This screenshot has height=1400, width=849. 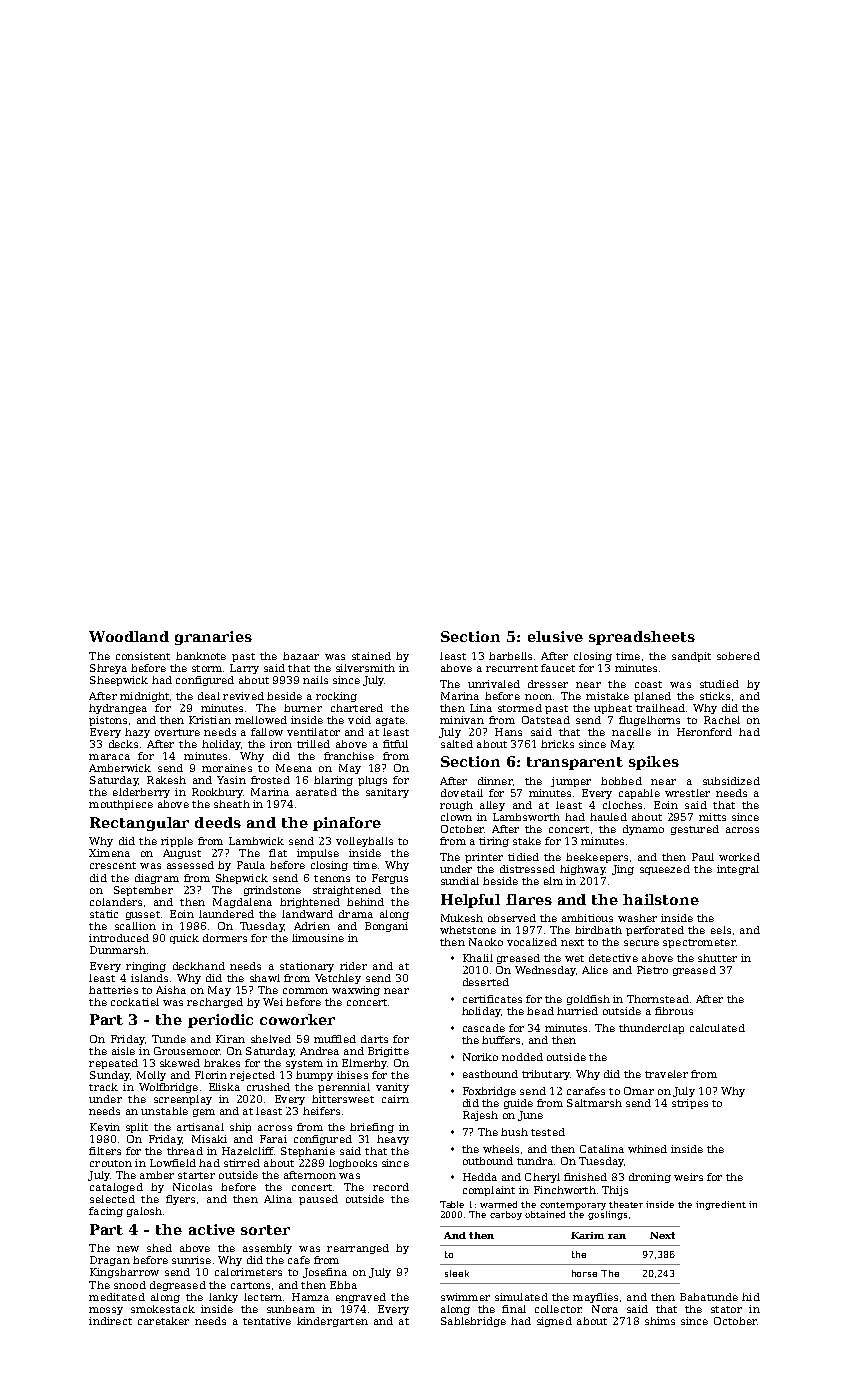 What do you see at coordinates (492, 999) in the screenshot?
I see `certificates` at bounding box center [492, 999].
